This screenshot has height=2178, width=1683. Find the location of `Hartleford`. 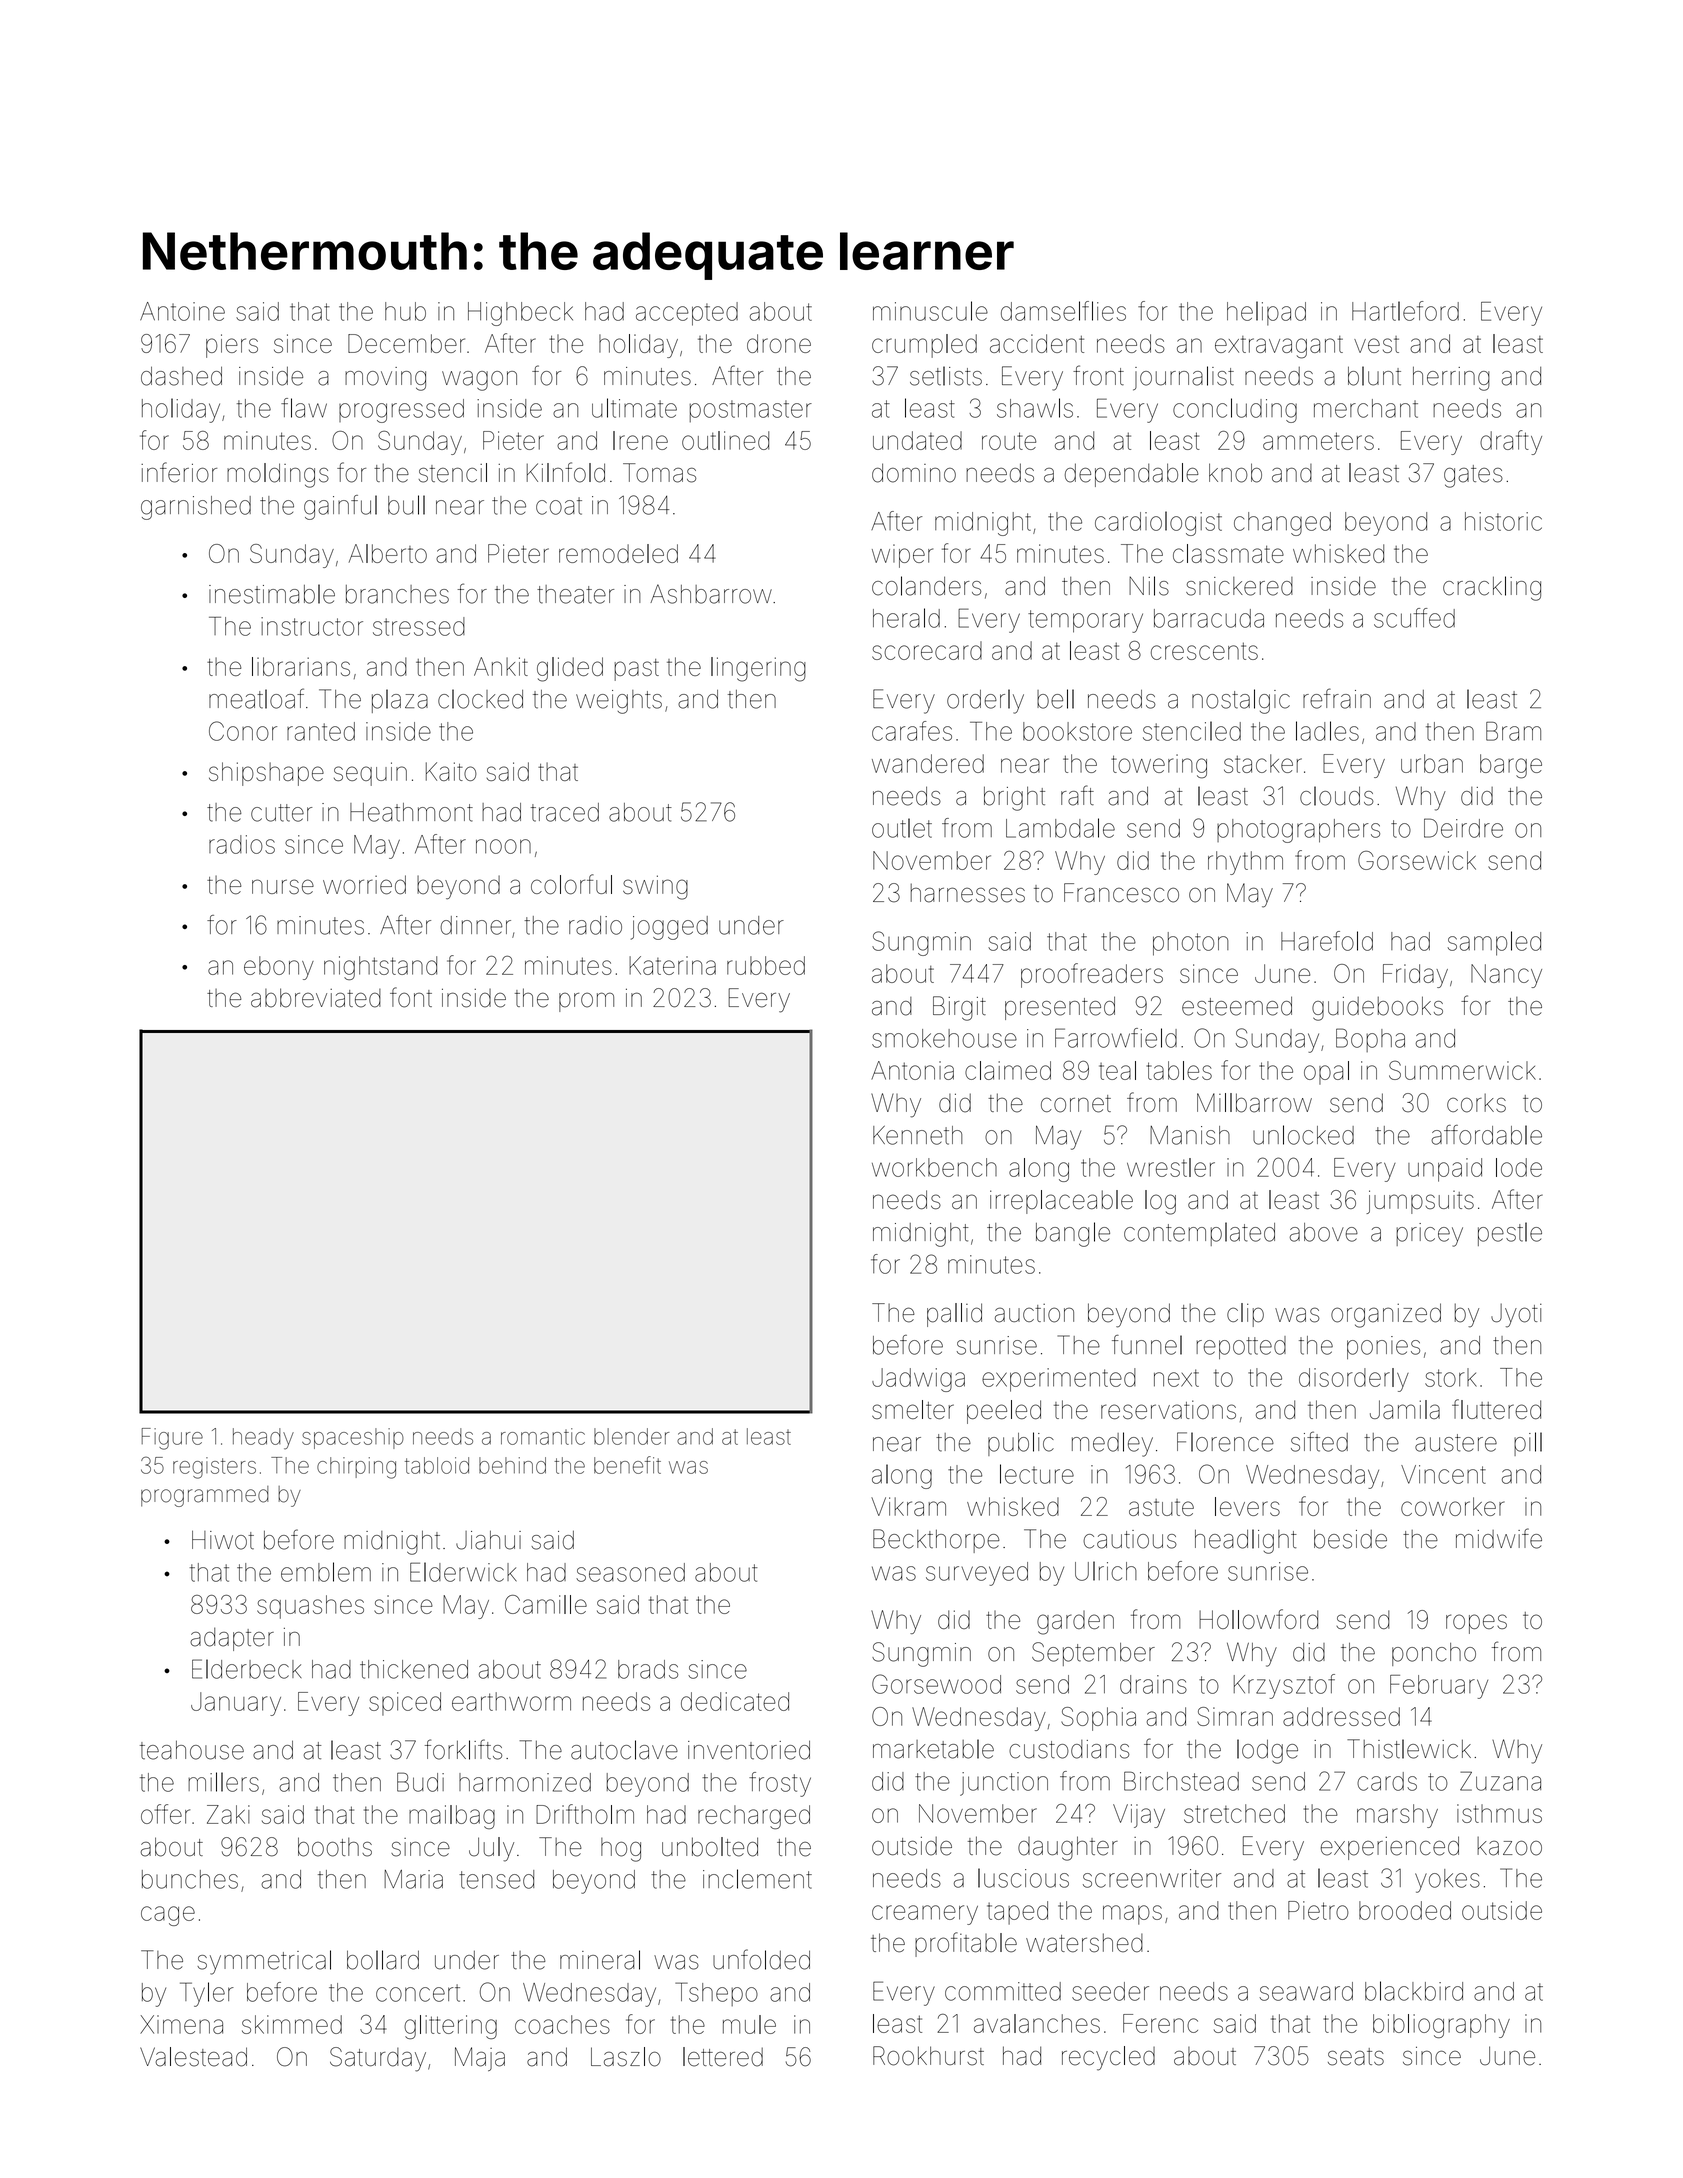

Hartleford is located at coordinates (1405, 311).
